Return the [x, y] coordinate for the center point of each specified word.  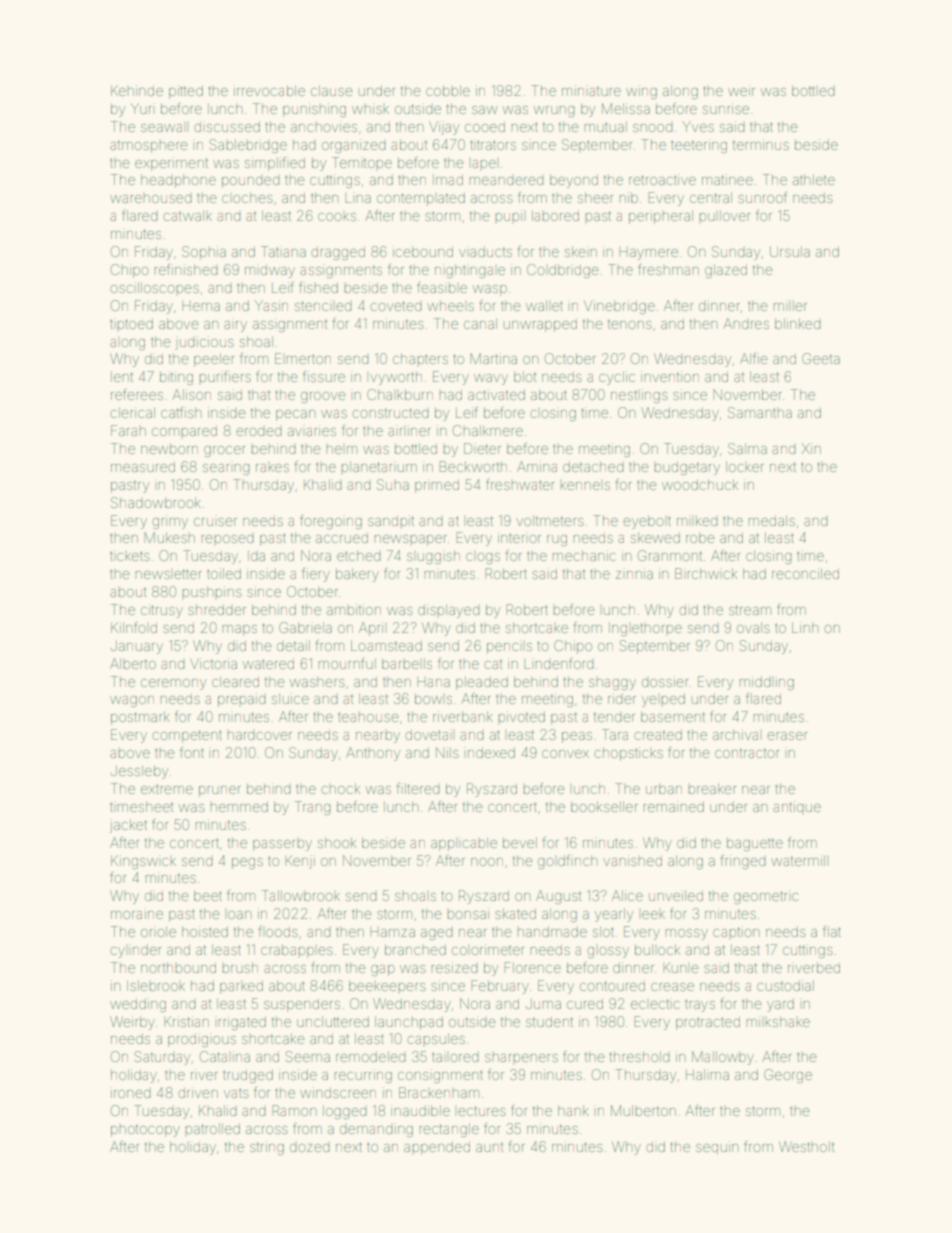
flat [832, 931]
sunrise [726, 108]
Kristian [186, 1021]
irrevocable [269, 90]
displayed [449, 611]
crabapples [297, 951]
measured [143, 467]
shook [337, 842]
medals [772, 520]
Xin [811, 448]
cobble [448, 90]
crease [672, 987]
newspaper [410, 540]
